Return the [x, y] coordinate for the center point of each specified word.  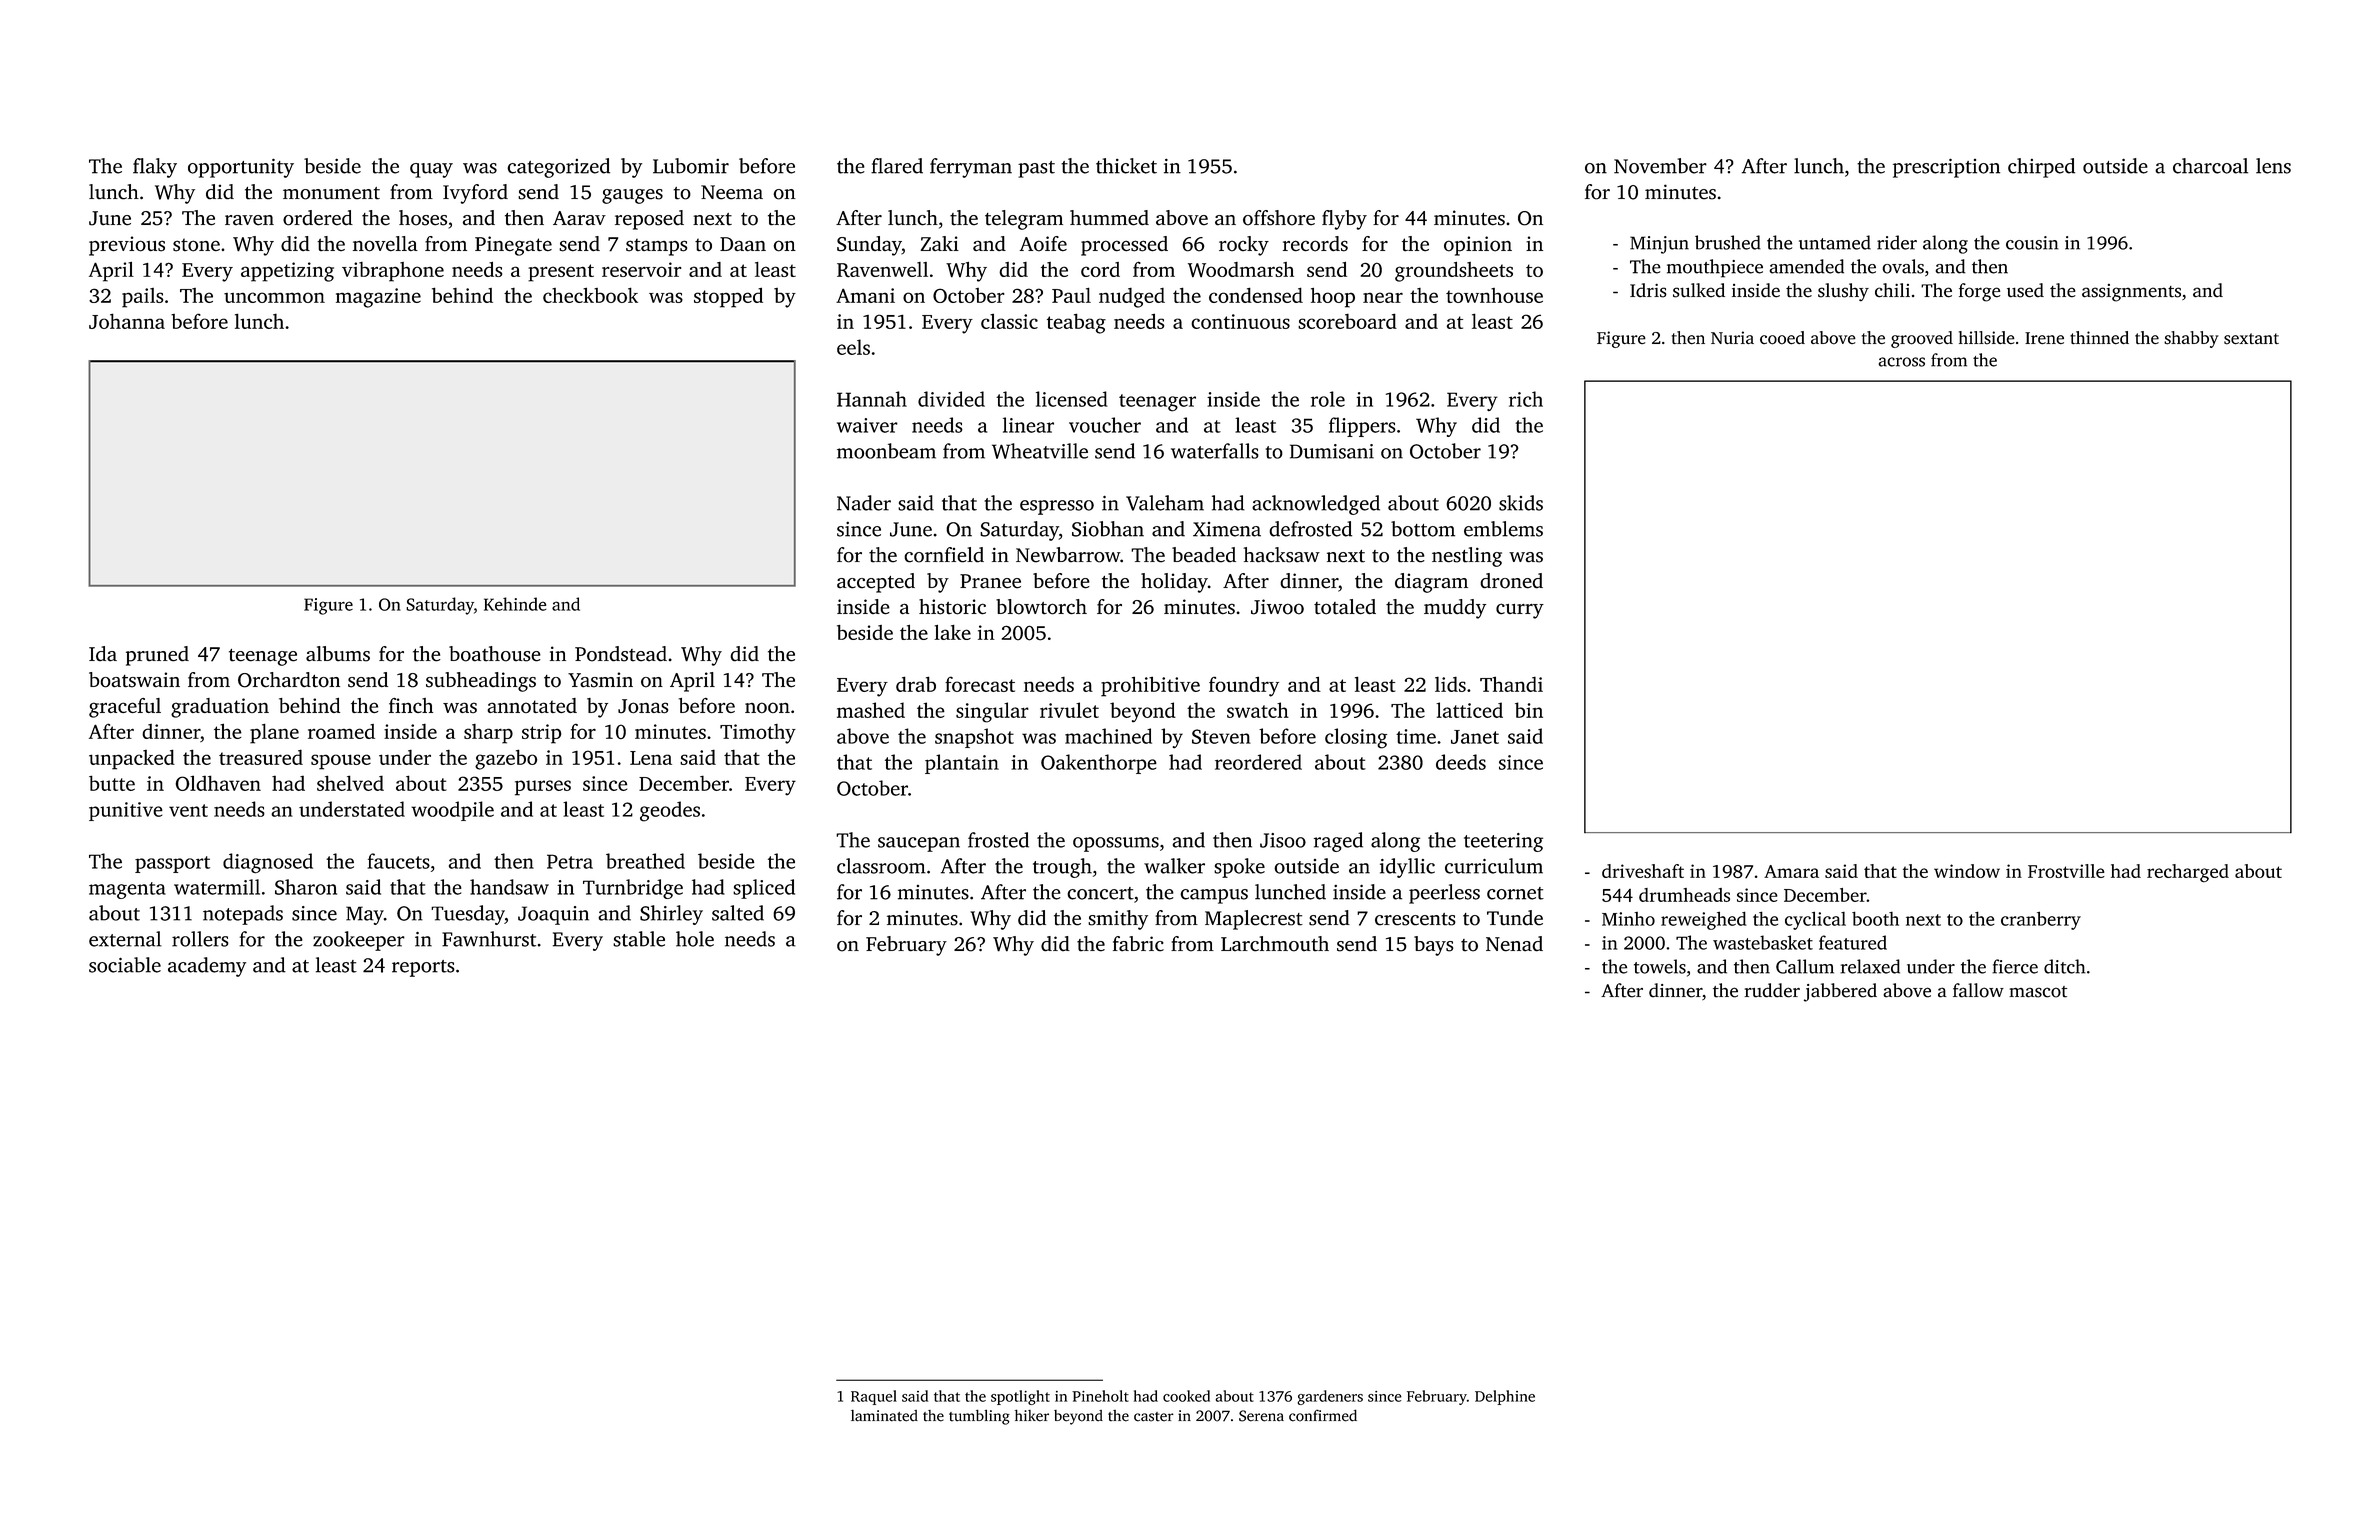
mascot [2038, 992]
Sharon [306, 887]
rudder [1772, 990]
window [1967, 871]
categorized [558, 168]
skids [1521, 503]
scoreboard [1347, 321]
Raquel [874, 1397]
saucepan [919, 844]
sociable [125, 965]
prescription [1946, 168]
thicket [1126, 166]
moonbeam [886, 451]
